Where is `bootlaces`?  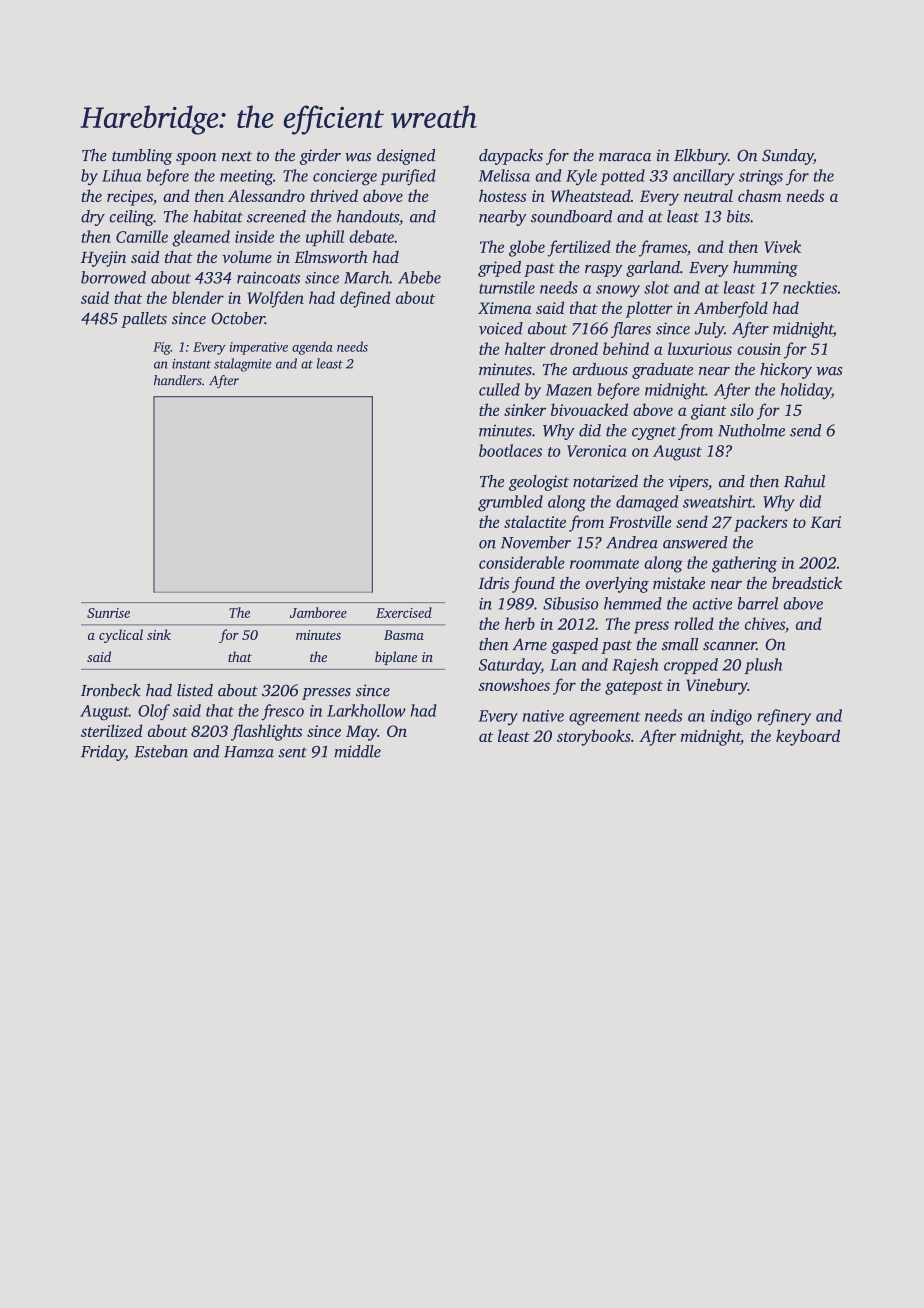 bootlaces is located at coordinates (510, 450).
